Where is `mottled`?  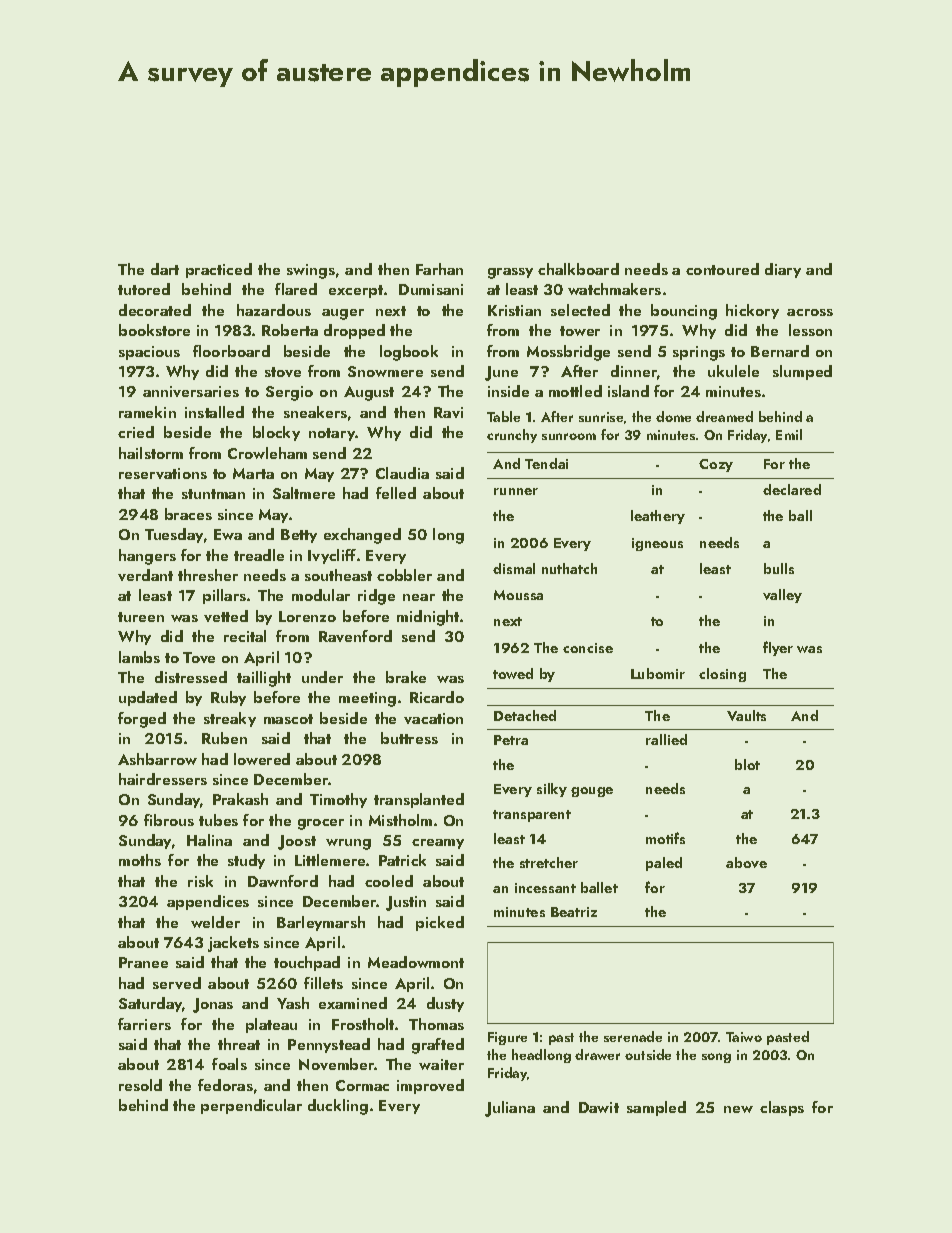 mottled is located at coordinates (575, 391).
